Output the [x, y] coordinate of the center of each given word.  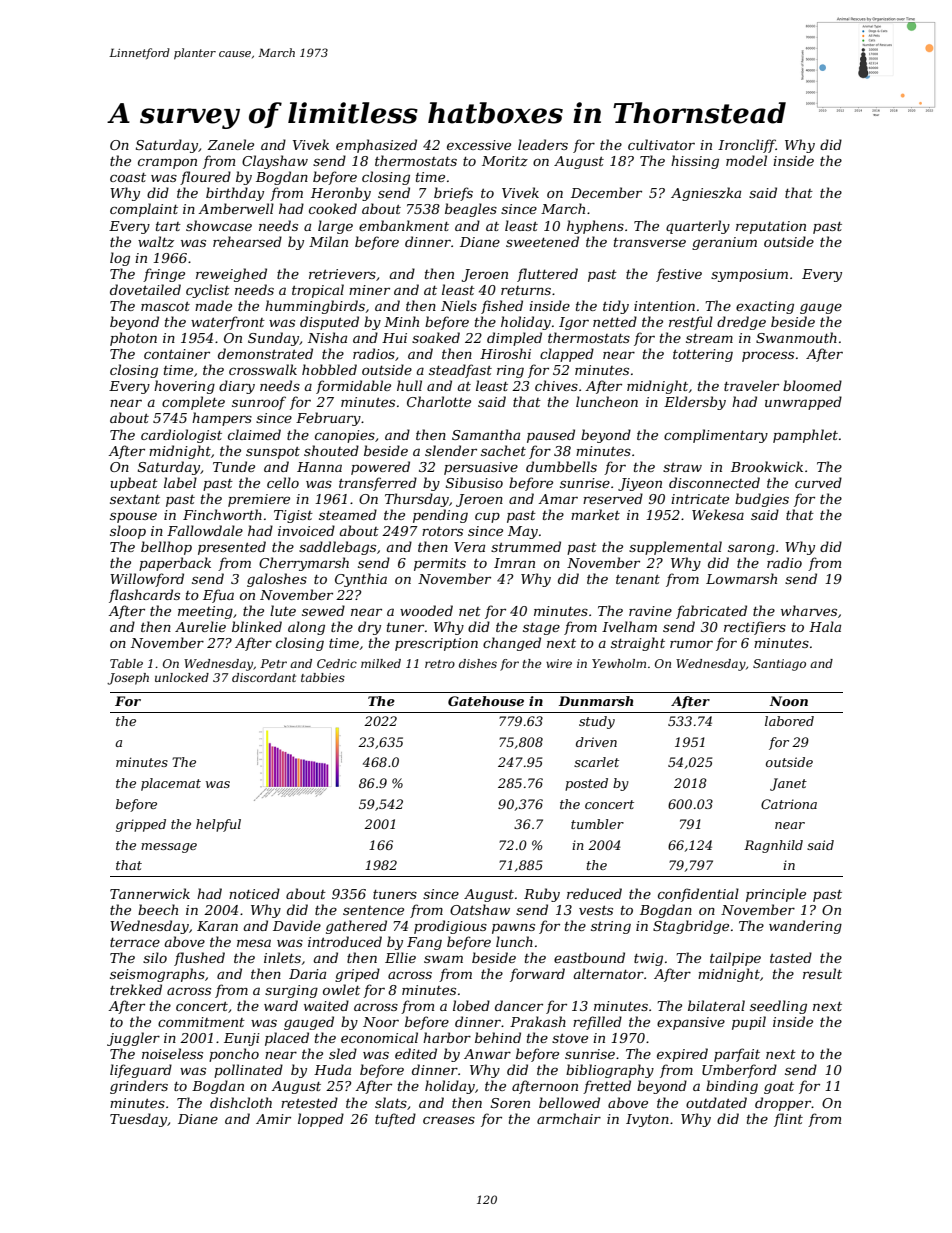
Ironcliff [747, 146]
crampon [167, 163]
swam [443, 959]
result [822, 973]
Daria [307, 974]
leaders [543, 144]
